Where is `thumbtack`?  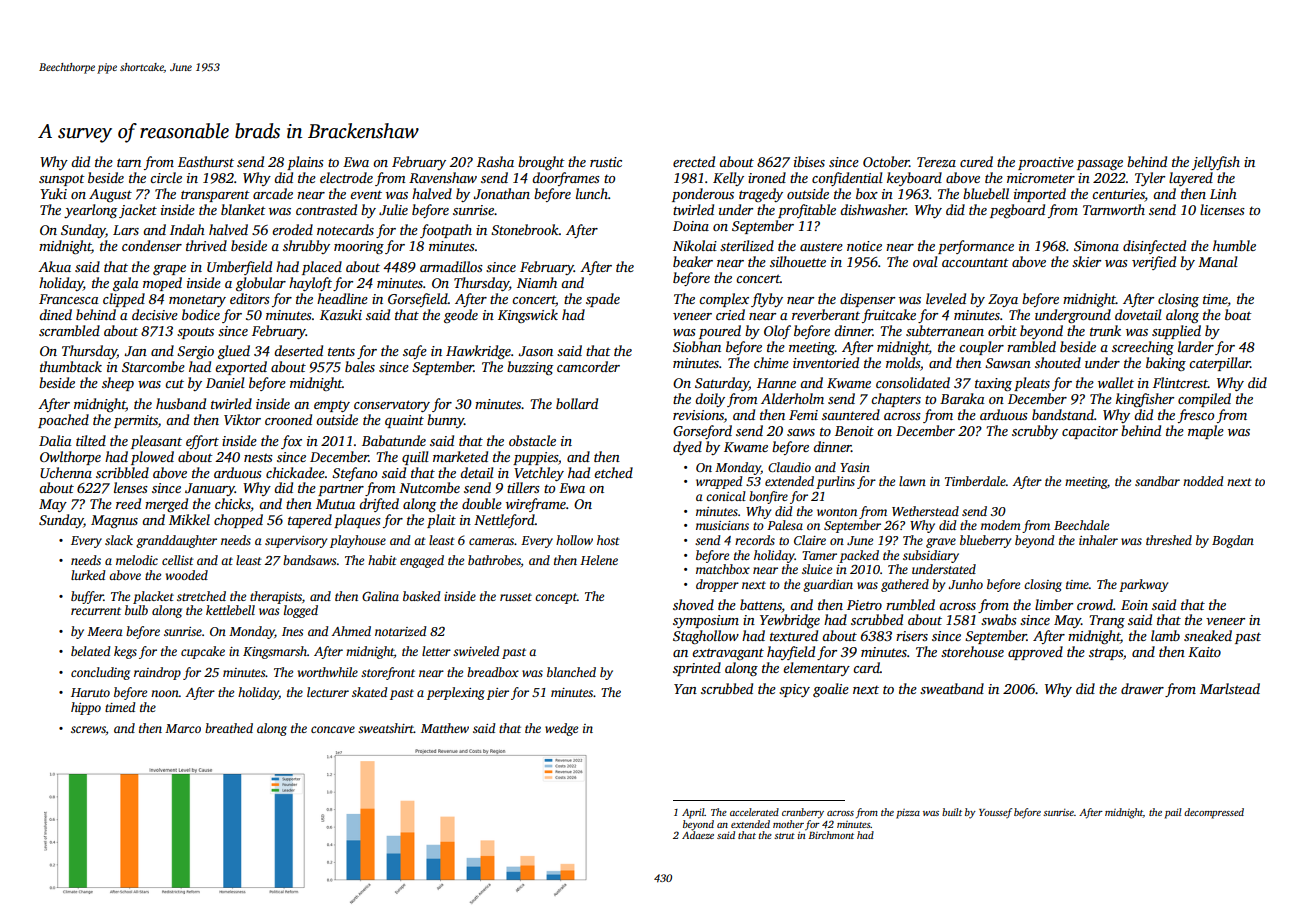
thumbtack is located at coordinates (71, 366).
